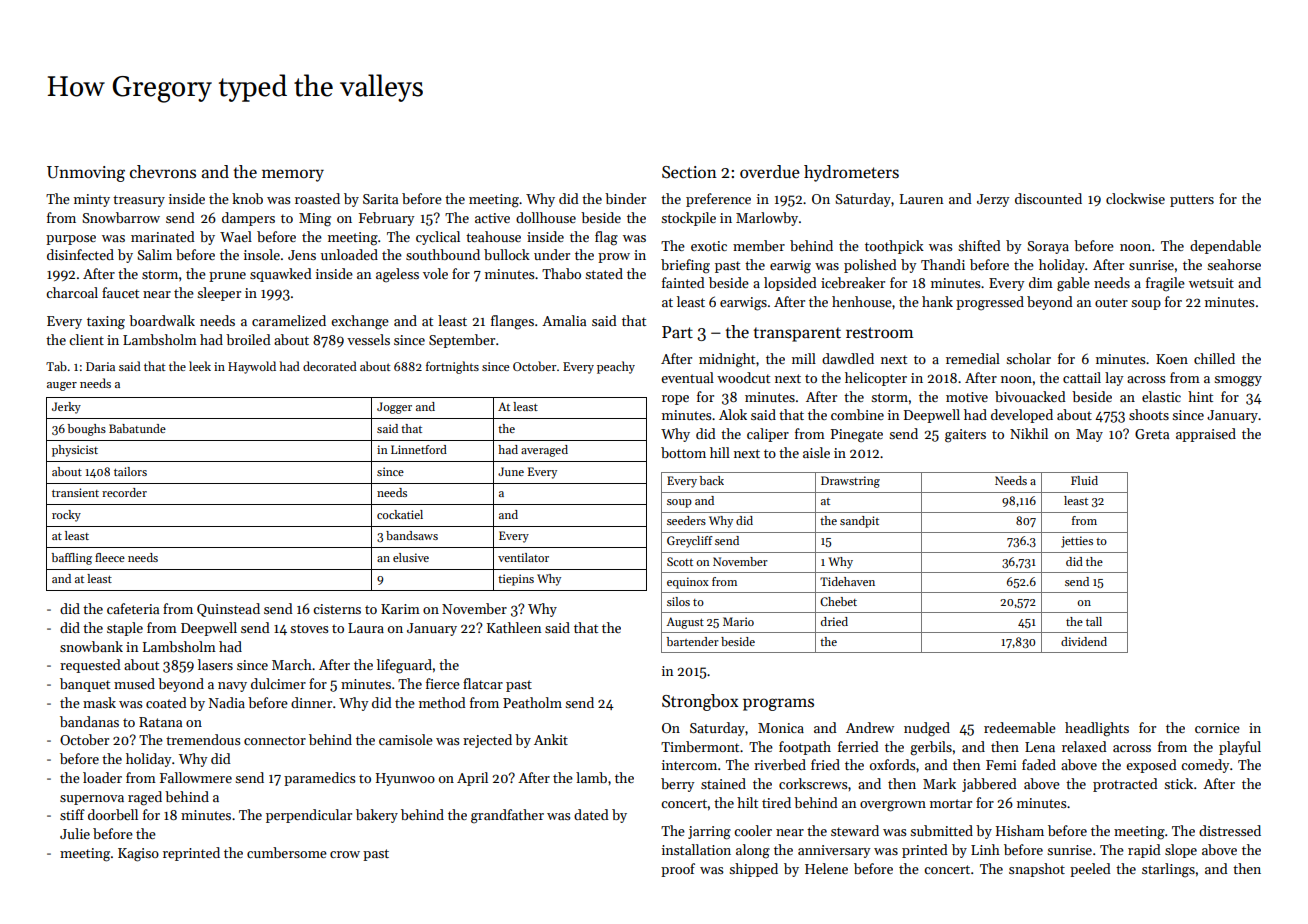 The width and height of the document is (1308, 924). What do you see at coordinates (851, 173) in the document?
I see `hydrometers` at bounding box center [851, 173].
